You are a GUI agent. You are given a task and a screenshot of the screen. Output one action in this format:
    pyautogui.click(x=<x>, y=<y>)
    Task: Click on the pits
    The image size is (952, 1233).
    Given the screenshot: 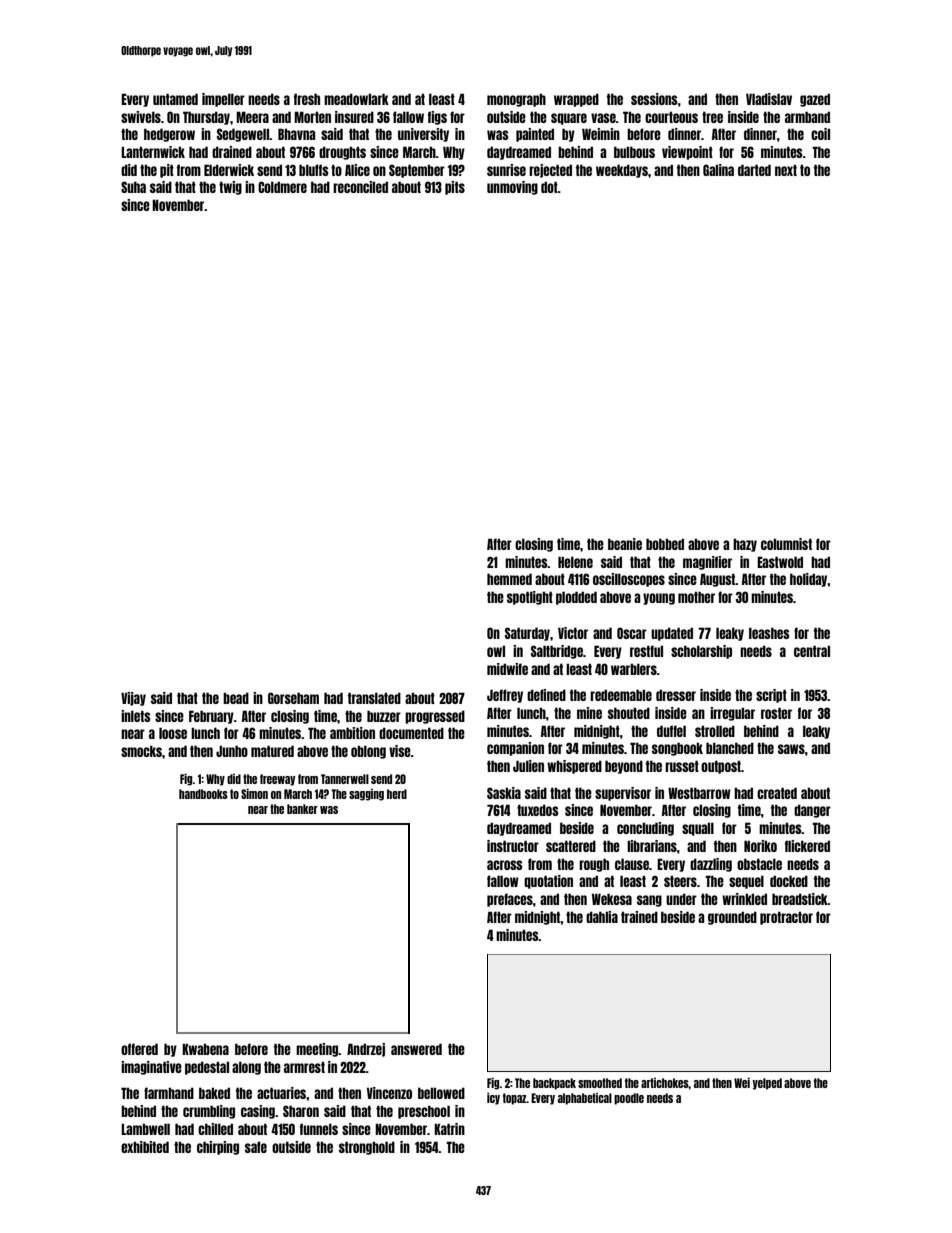 What is the action you would take?
    pyautogui.click(x=455, y=188)
